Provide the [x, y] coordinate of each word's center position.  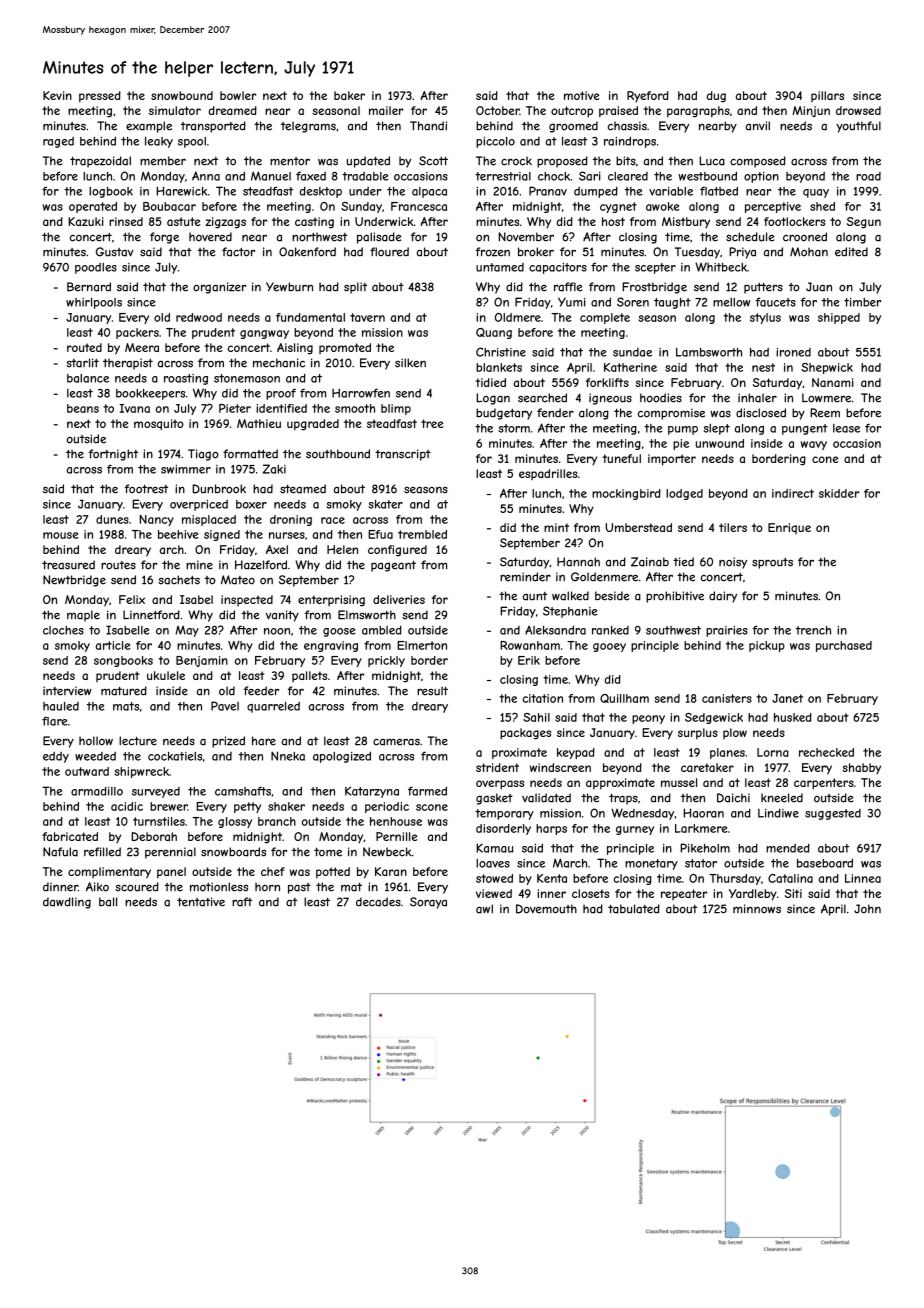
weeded [95, 756]
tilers [733, 527]
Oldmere [518, 317]
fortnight [113, 455]
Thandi [428, 126]
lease [846, 428]
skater [385, 504]
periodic [387, 807]
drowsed [858, 110]
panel [171, 873]
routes [118, 565]
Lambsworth [709, 352]
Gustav [114, 252]
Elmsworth [367, 615]
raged [58, 142]
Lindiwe [778, 813]
